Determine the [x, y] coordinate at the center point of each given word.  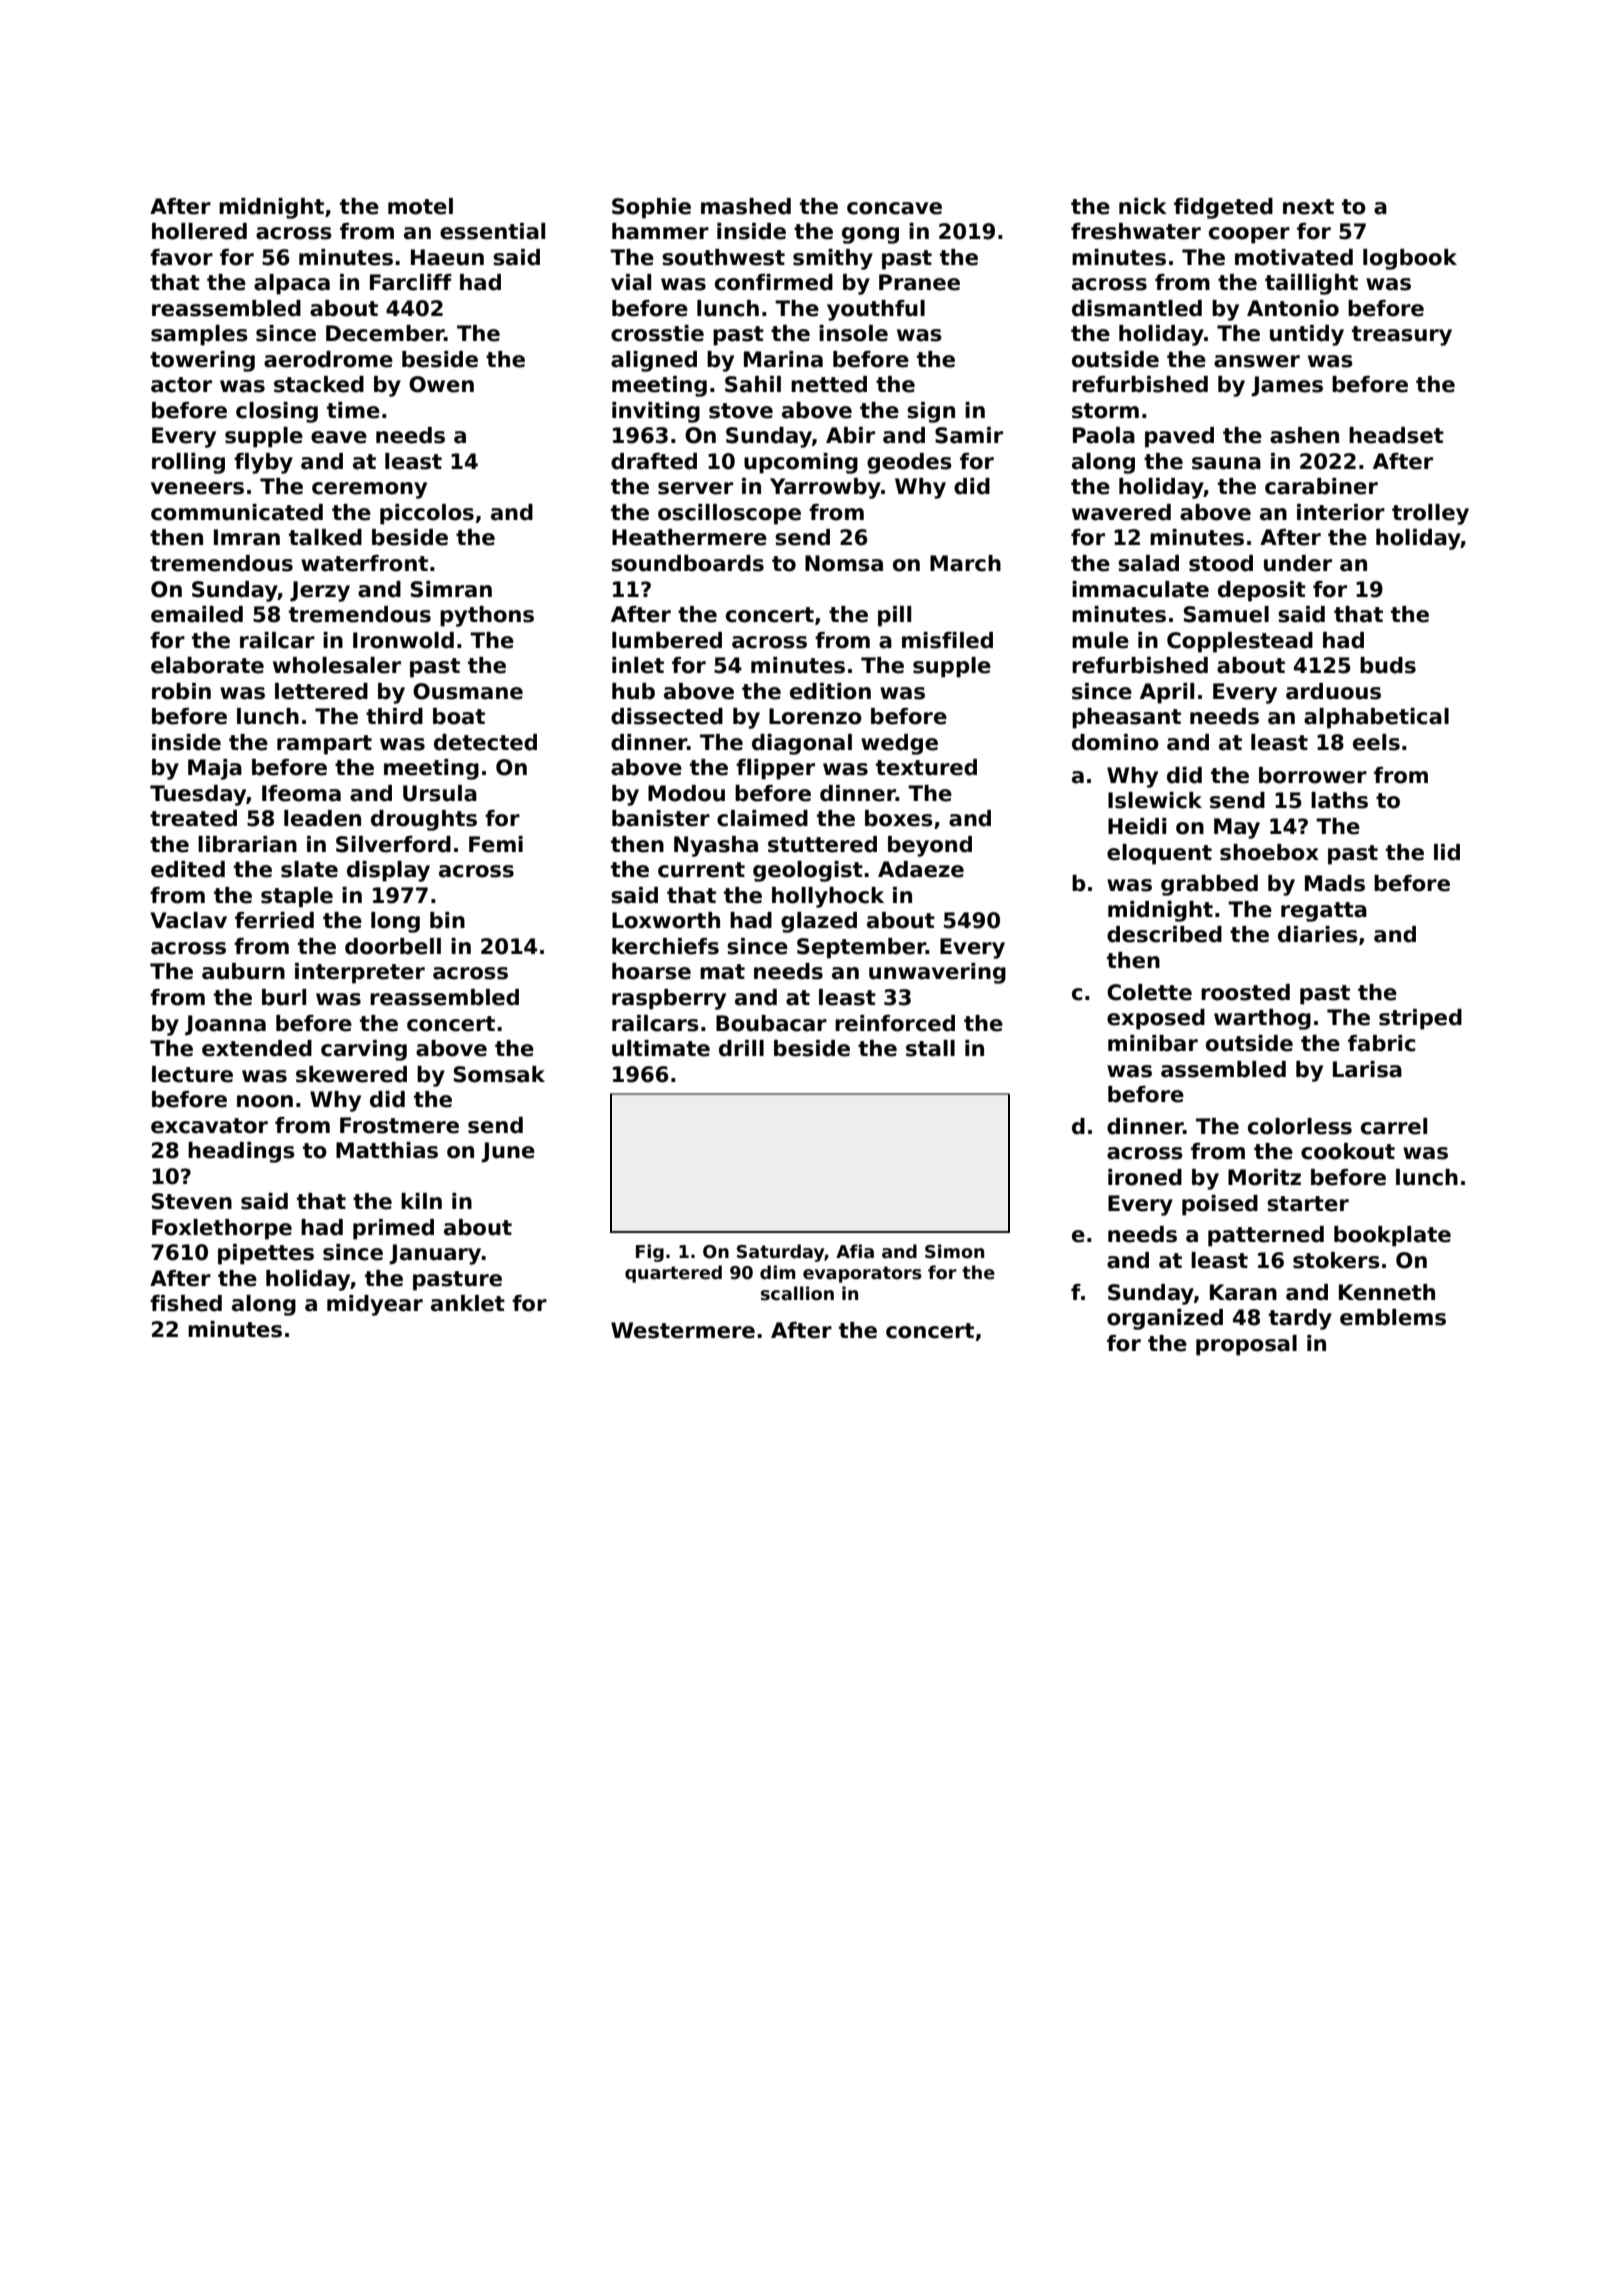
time [353, 410]
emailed [197, 614]
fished [186, 1303]
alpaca [292, 284]
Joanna [225, 1025]
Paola [1104, 435]
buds [1388, 665]
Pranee [919, 282]
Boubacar [771, 1023]
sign [931, 412]
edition [830, 691]
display [388, 871]
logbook [1410, 259]
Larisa [1367, 1069]
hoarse [651, 971]
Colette [1149, 992]
